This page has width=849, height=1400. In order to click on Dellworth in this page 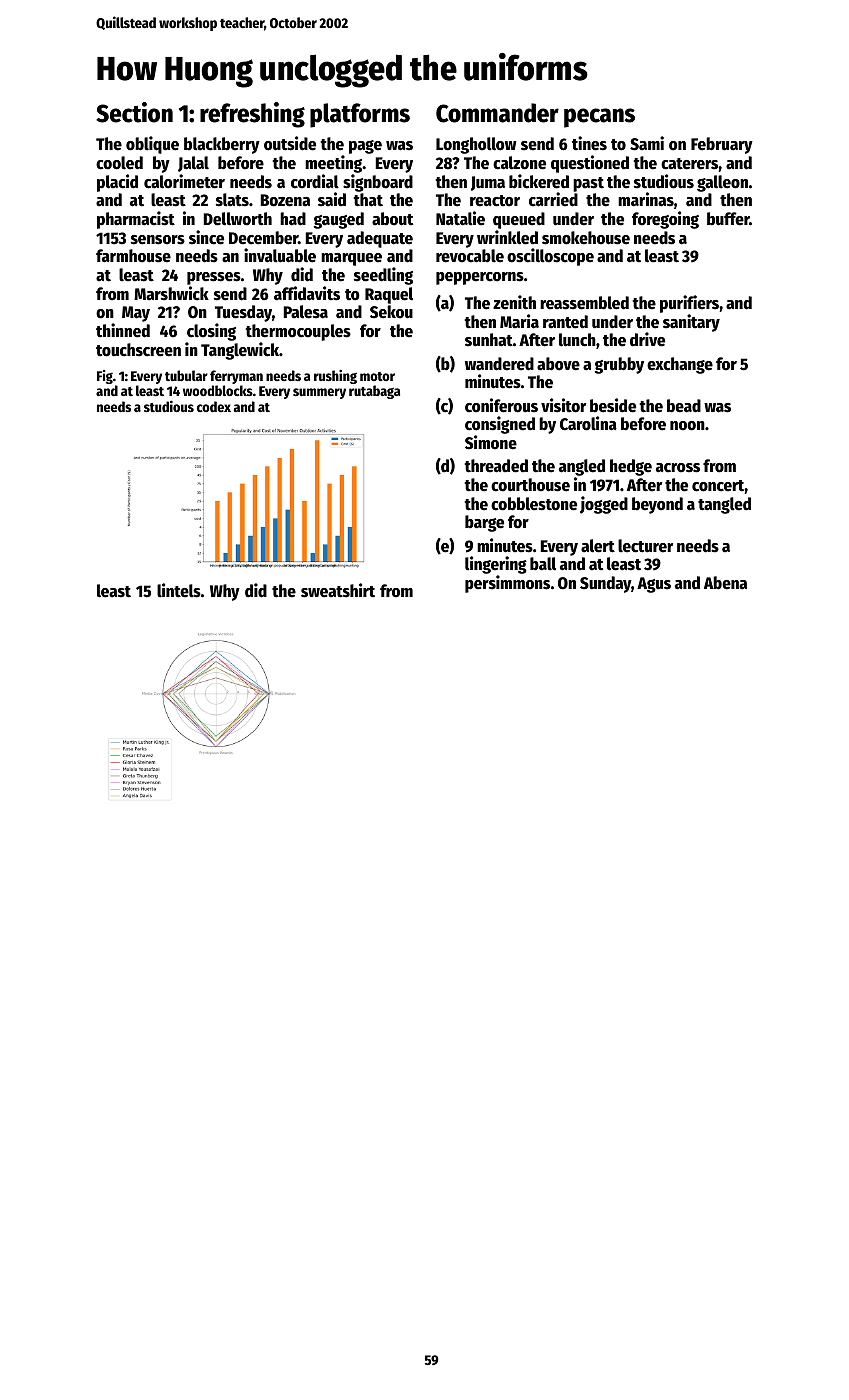, I will do `click(237, 219)`.
